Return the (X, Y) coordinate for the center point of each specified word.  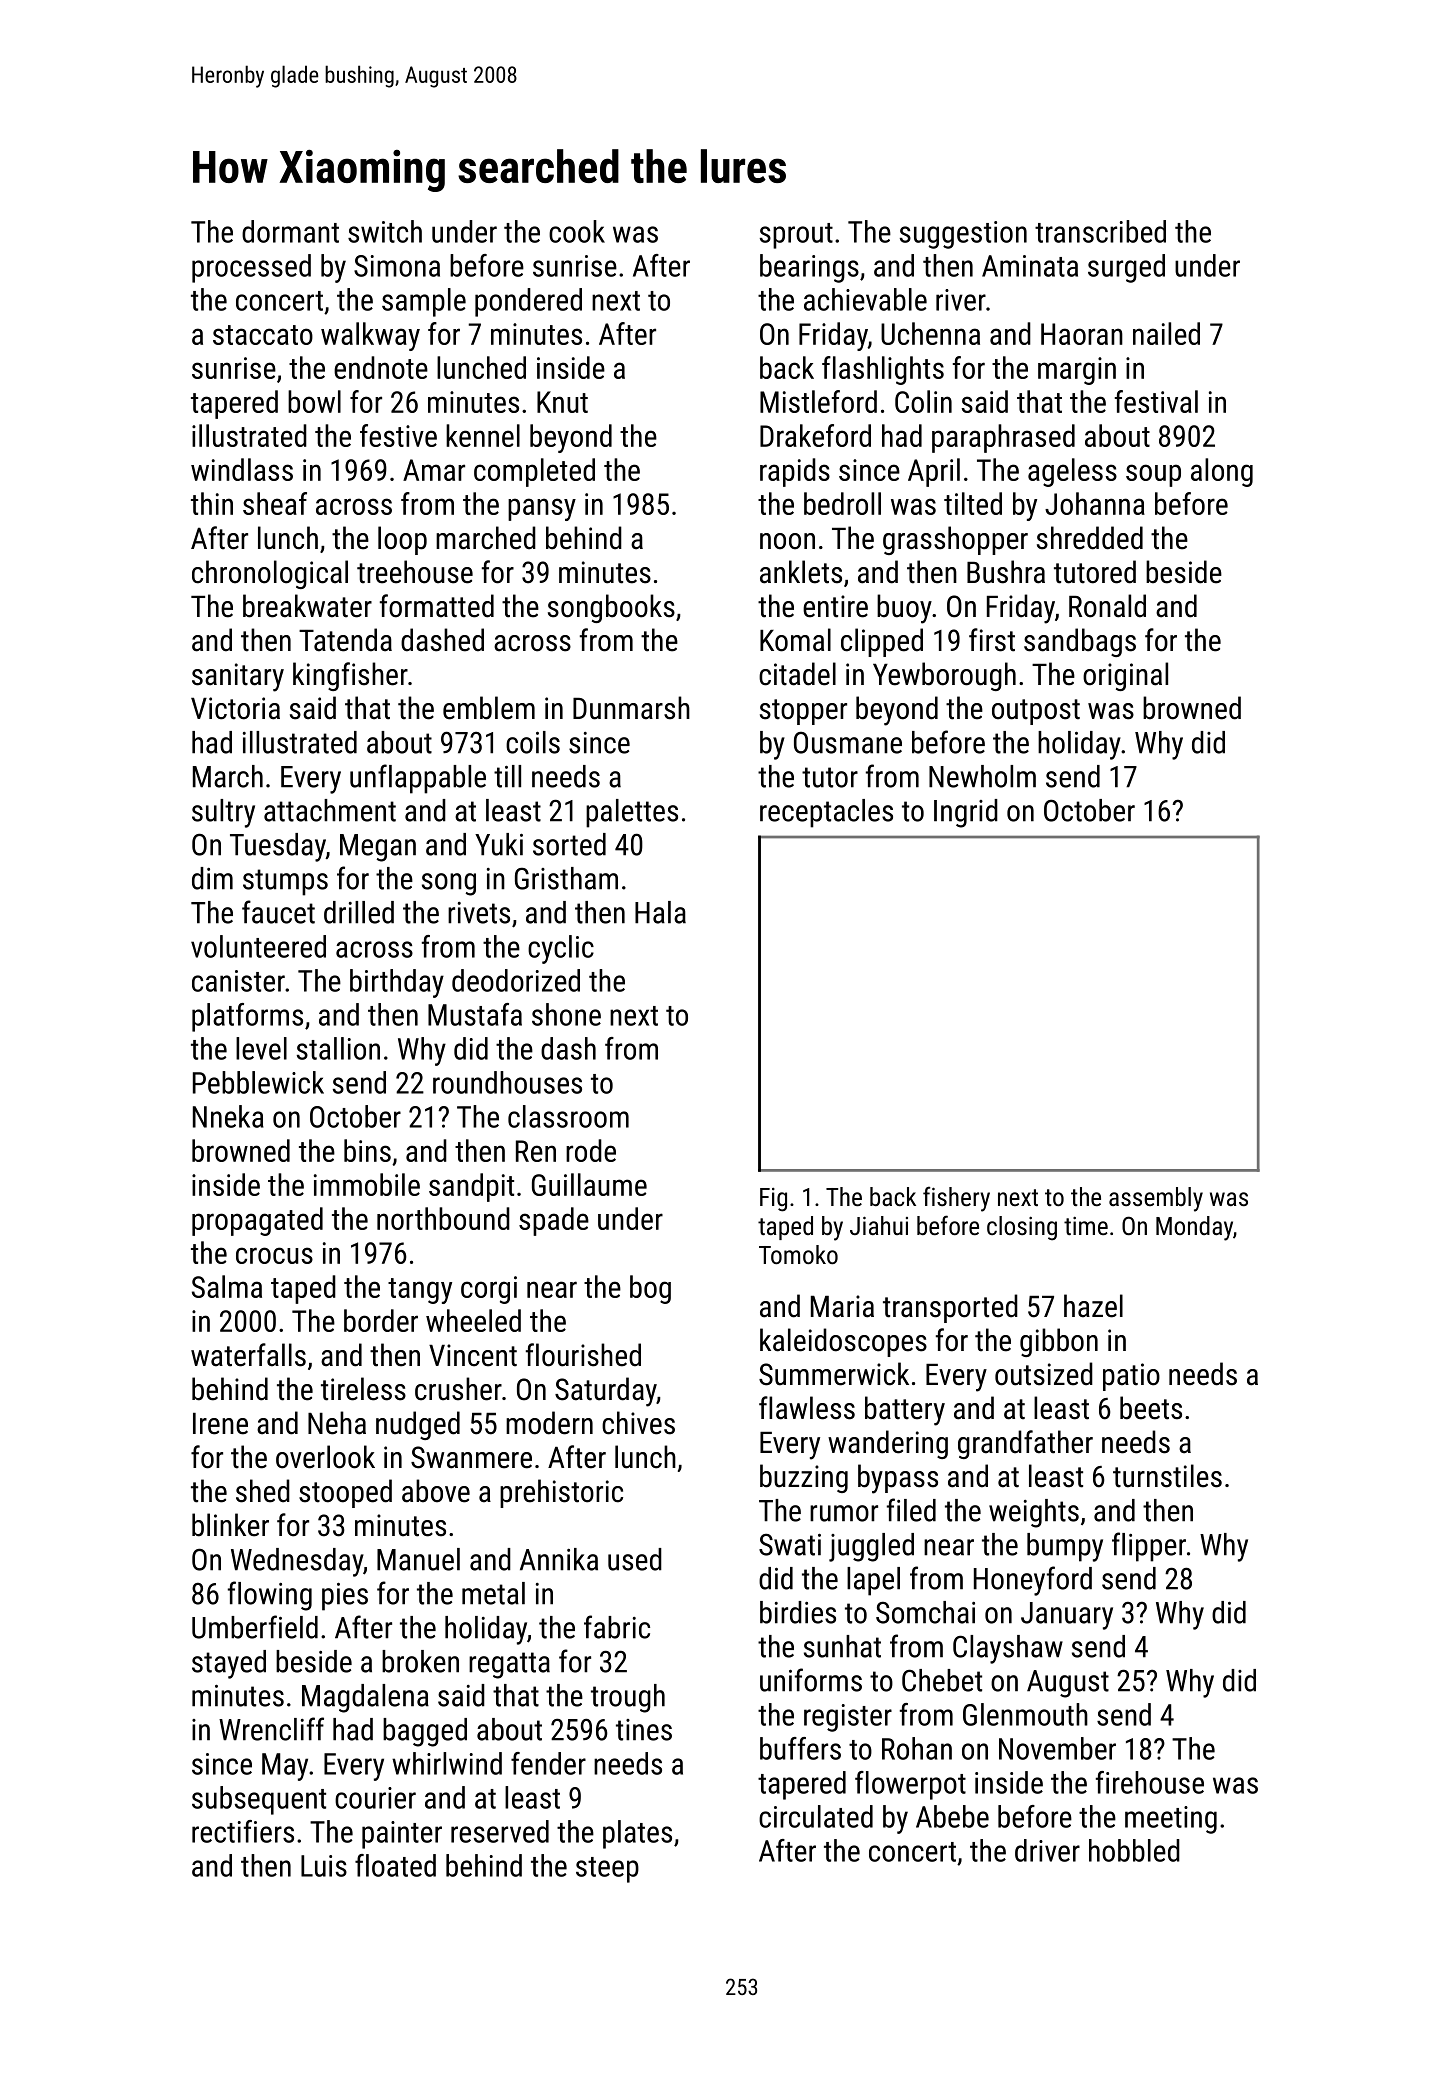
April (934, 472)
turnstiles (1167, 1476)
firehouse (1150, 1782)
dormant (290, 231)
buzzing (804, 1478)
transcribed (1100, 231)
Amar (434, 470)
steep (607, 1870)
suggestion (963, 235)
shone (566, 1014)
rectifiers (243, 1831)
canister (238, 981)
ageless (1072, 472)
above (436, 1491)
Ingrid (966, 813)
